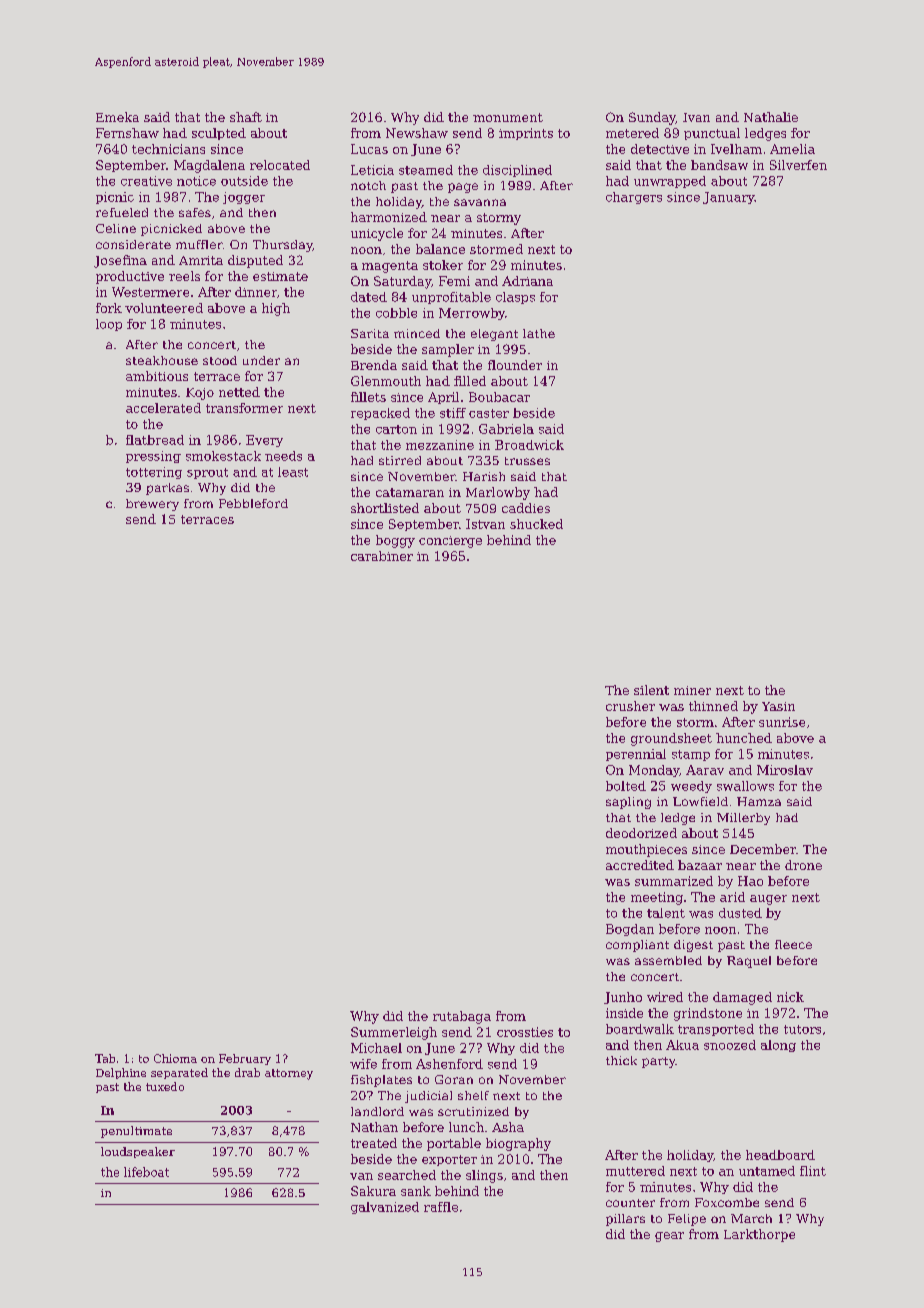  What do you see at coordinates (539, 333) in the document?
I see `lathe` at bounding box center [539, 333].
